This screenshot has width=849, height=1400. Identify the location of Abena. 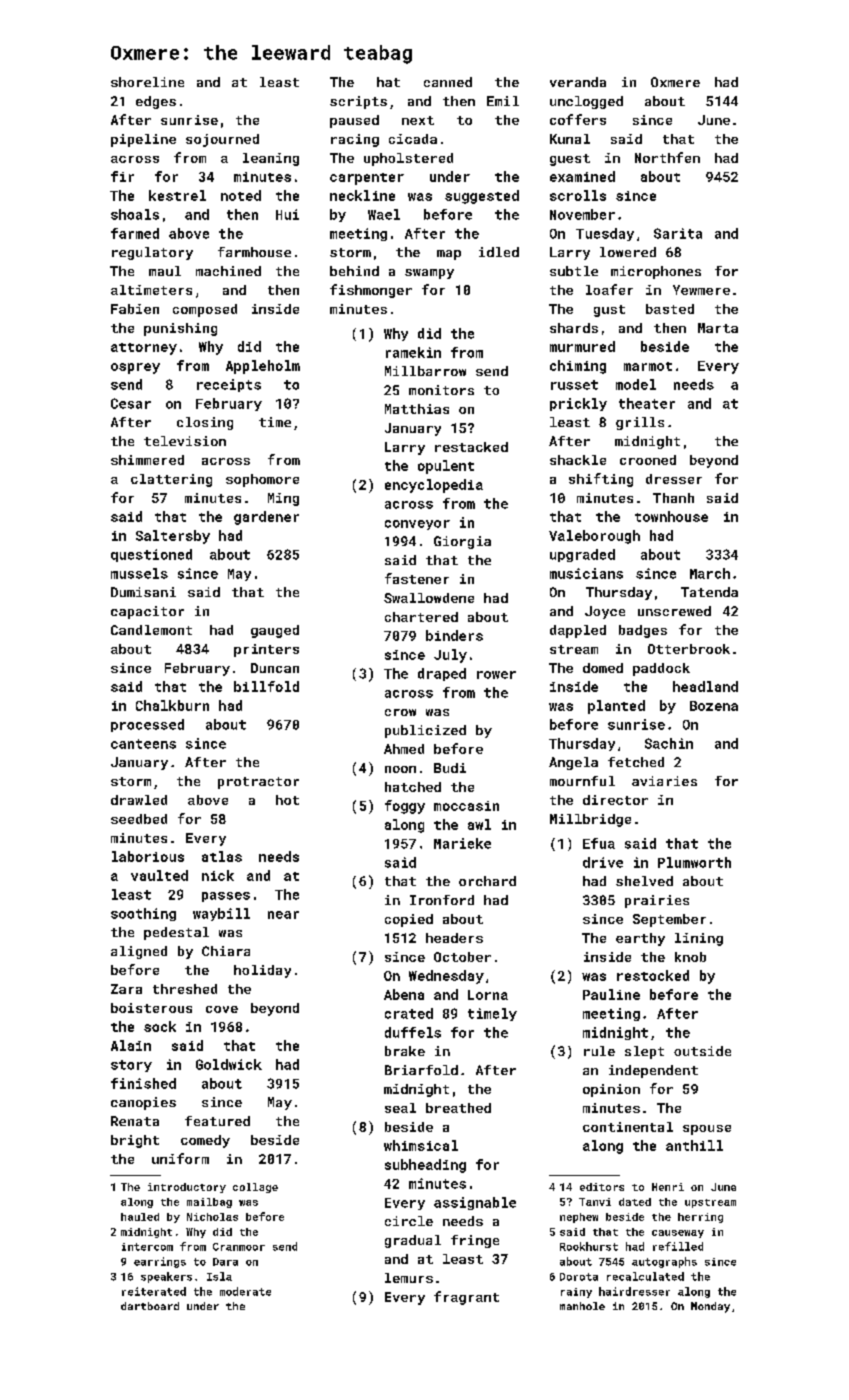
(404, 994).
